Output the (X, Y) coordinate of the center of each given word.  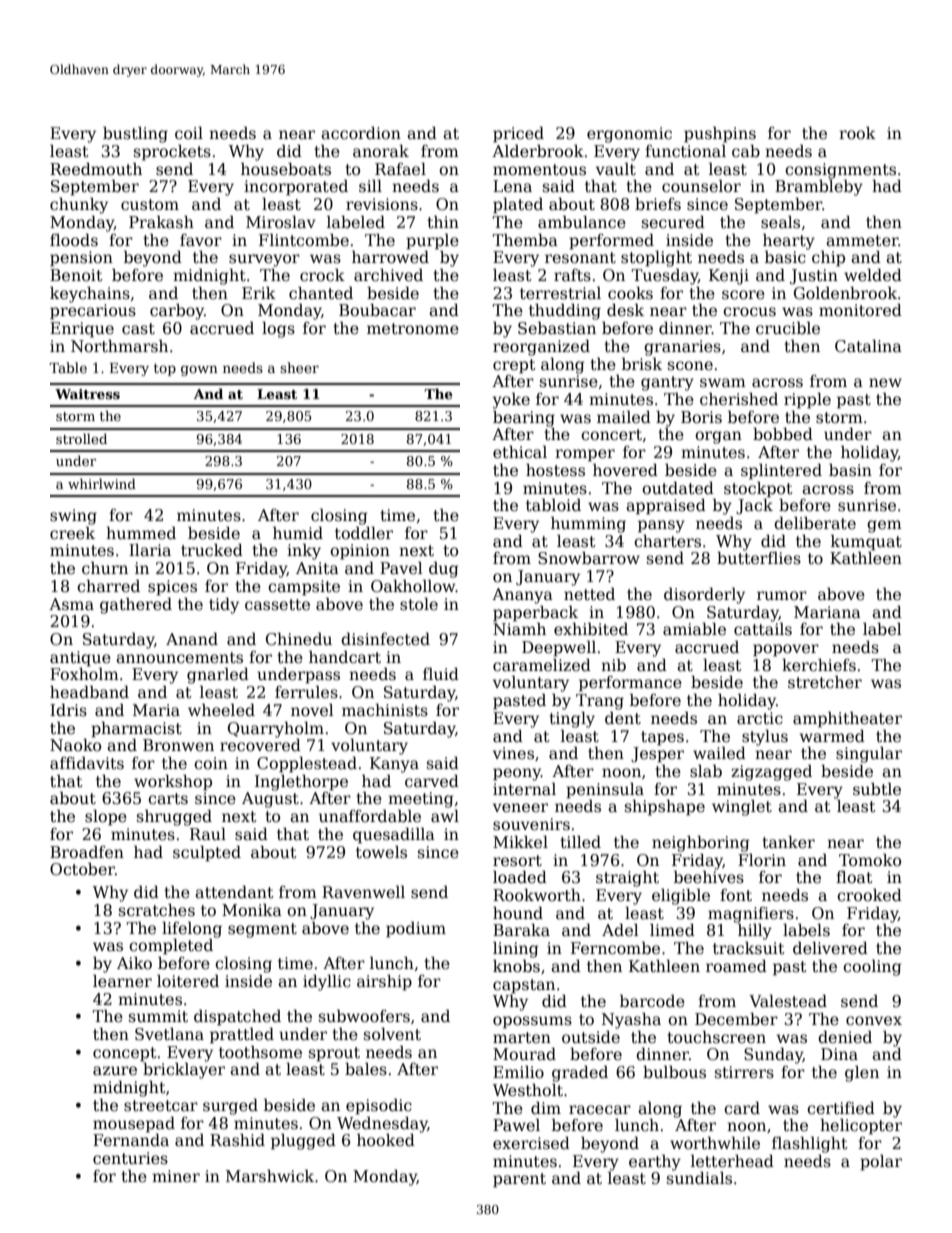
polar (881, 1162)
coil (189, 133)
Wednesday (382, 1124)
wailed (719, 753)
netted (589, 594)
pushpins (720, 134)
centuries (130, 1158)
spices (172, 588)
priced (518, 135)
